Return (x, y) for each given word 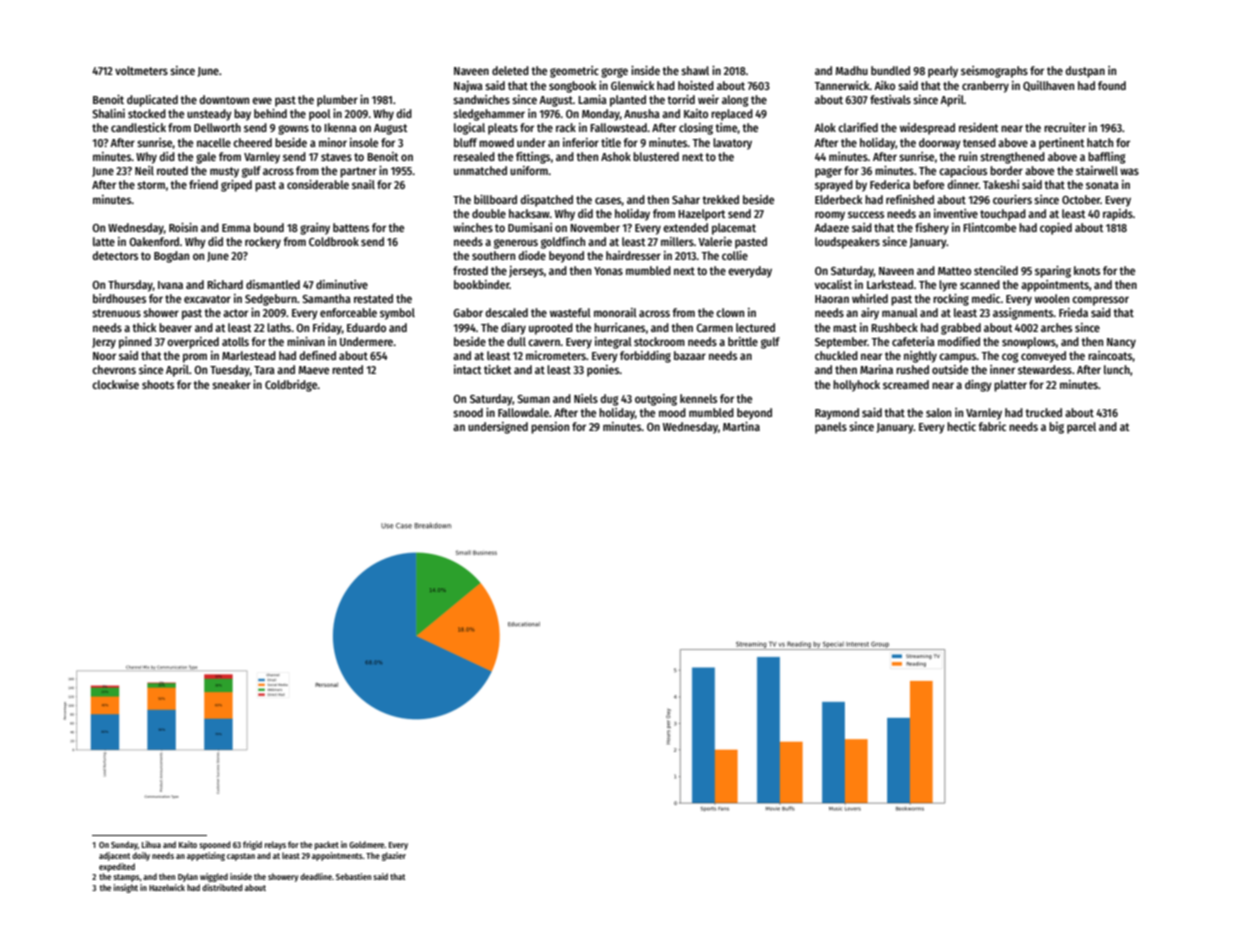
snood (468, 412)
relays (275, 845)
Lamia (592, 99)
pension (550, 428)
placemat (734, 229)
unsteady (209, 115)
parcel (1081, 428)
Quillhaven (1048, 86)
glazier (394, 856)
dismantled (273, 284)
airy (870, 314)
